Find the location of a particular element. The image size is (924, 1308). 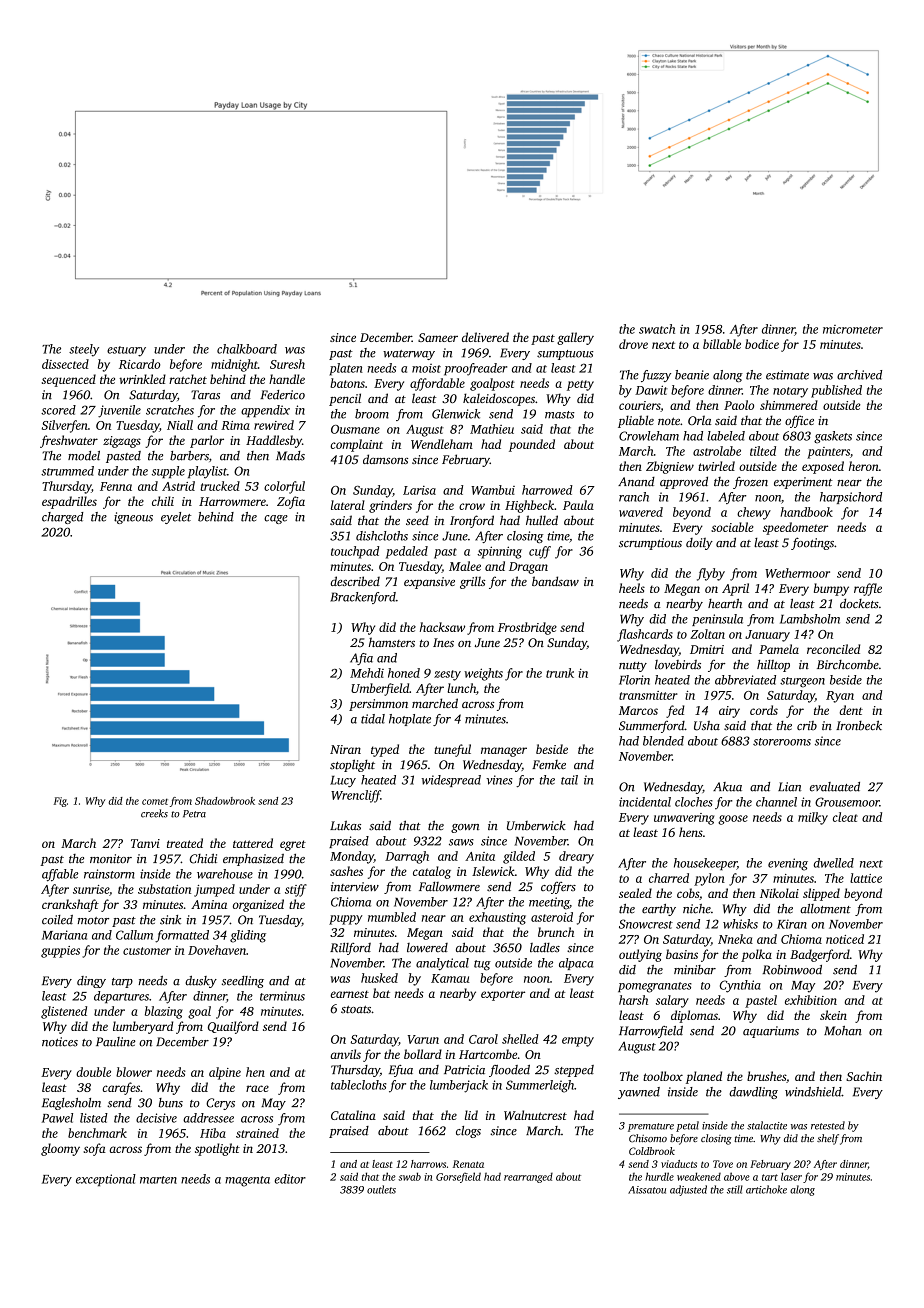

Rillford is located at coordinates (350, 949).
